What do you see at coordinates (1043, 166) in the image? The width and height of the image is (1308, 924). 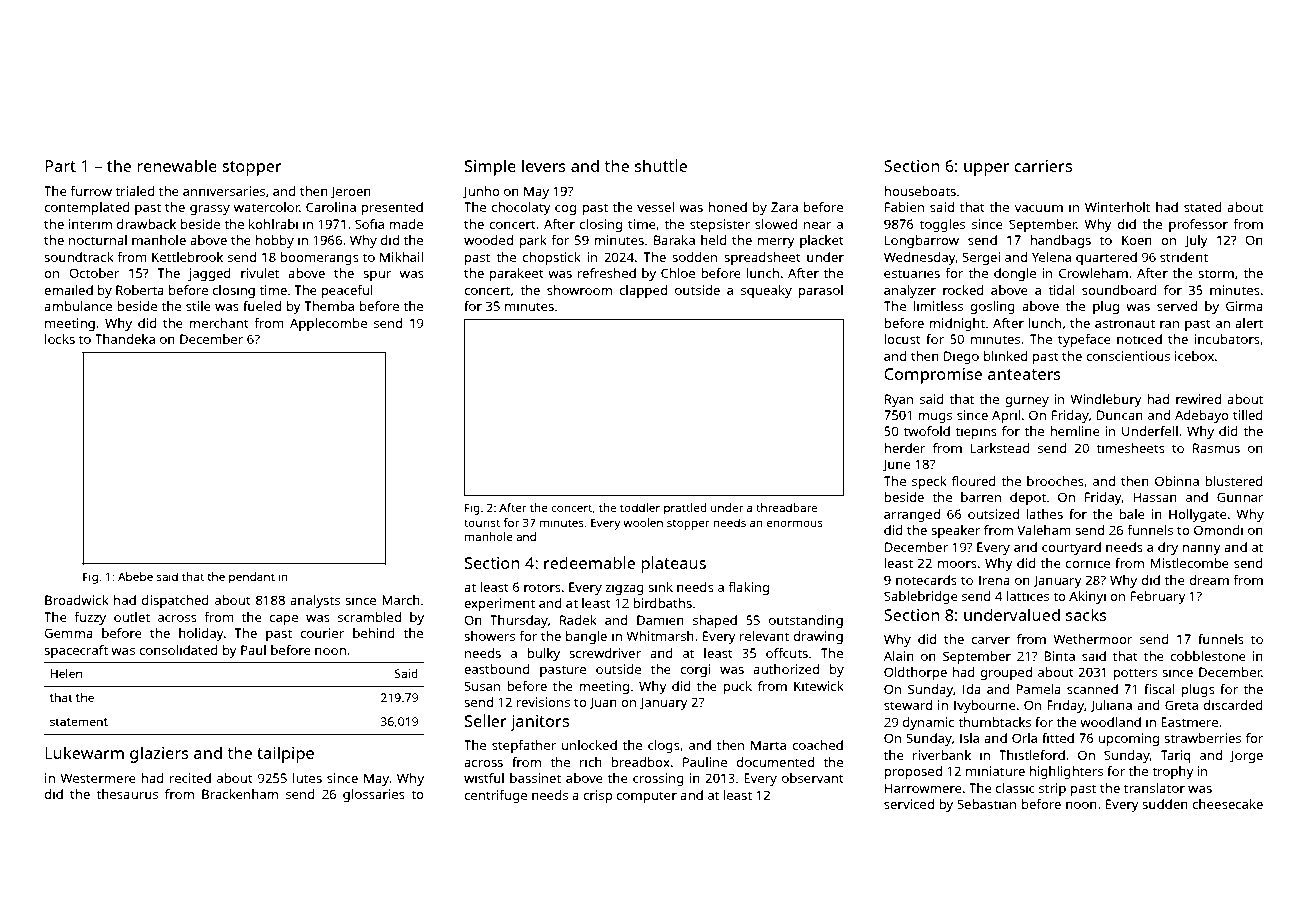 I see `carriers` at bounding box center [1043, 166].
